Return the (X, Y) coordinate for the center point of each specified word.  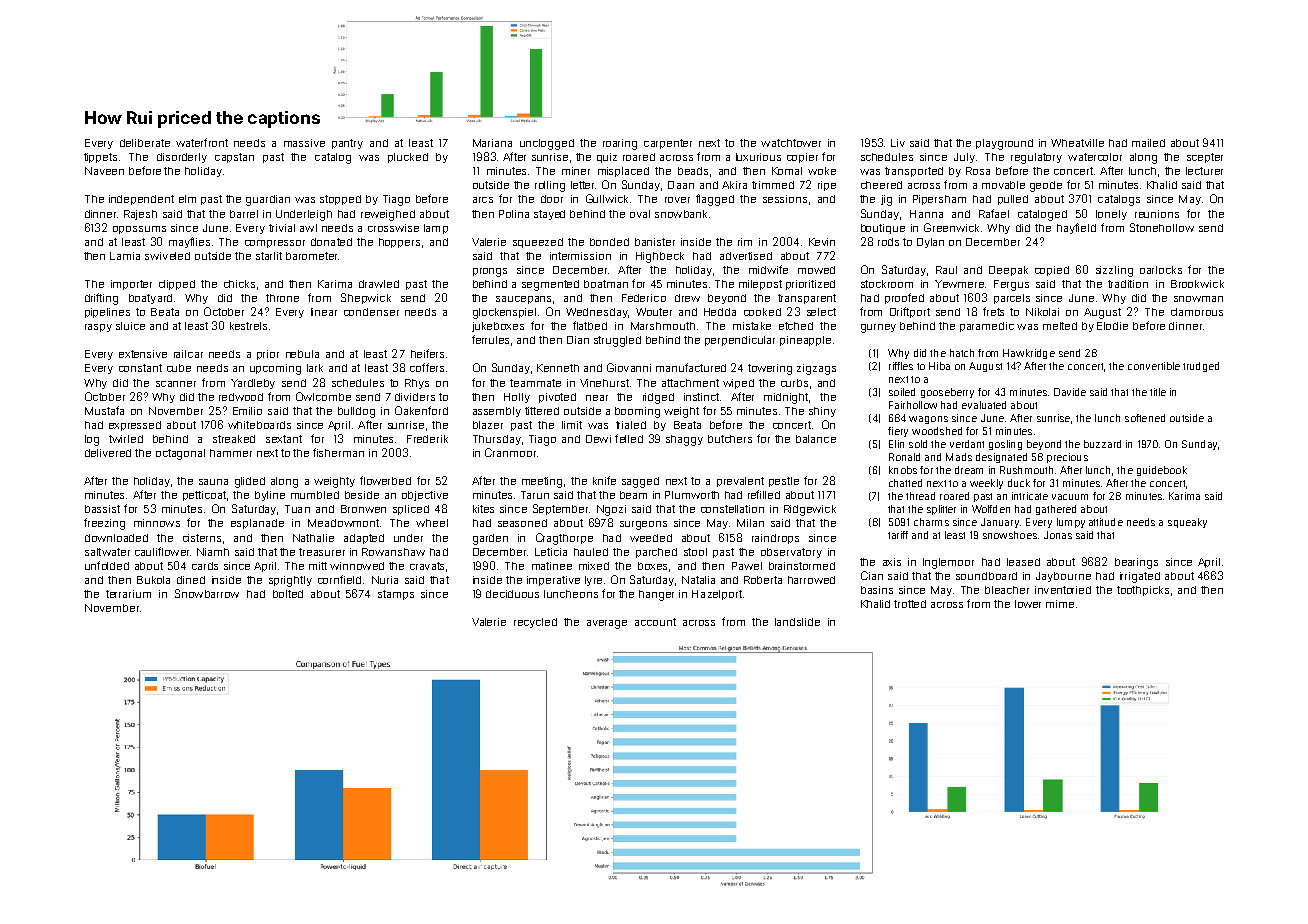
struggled (617, 341)
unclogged (547, 144)
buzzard (1102, 444)
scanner (176, 384)
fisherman (338, 452)
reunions (1157, 214)
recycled (535, 623)
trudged (1201, 367)
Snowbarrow (207, 593)
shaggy (684, 440)
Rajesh (140, 215)
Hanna (926, 214)
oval (640, 214)
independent (141, 200)
